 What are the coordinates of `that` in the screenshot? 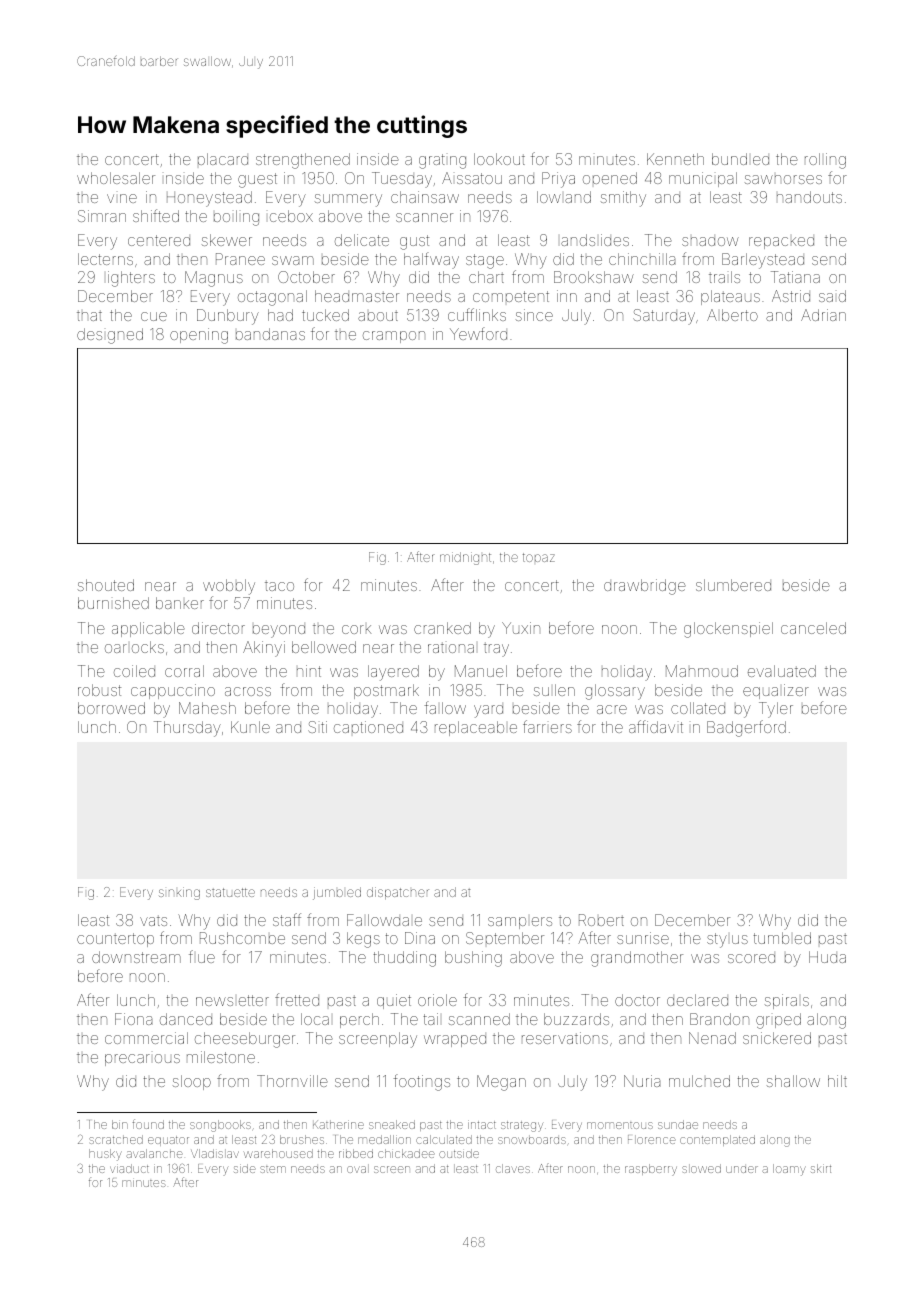 It's located at (89, 315).
